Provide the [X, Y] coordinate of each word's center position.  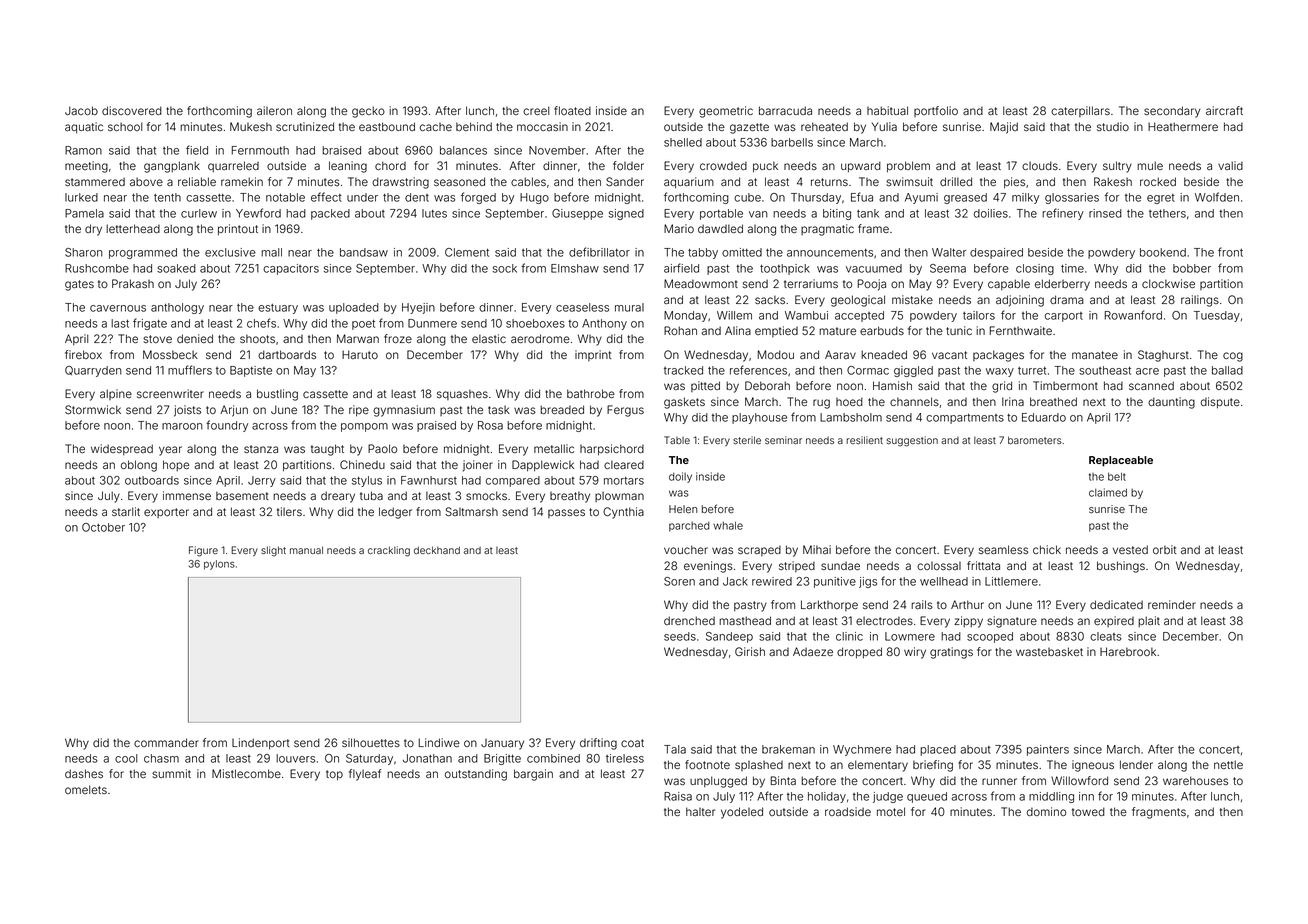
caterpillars [1080, 111]
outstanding [476, 775]
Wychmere [862, 750]
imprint [593, 355]
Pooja [872, 285]
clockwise [1168, 283]
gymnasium [404, 411]
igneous [1093, 766]
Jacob [81, 110]
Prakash [133, 283]
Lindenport [261, 744]
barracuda [785, 110]
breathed [1053, 401]
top [334, 775]
